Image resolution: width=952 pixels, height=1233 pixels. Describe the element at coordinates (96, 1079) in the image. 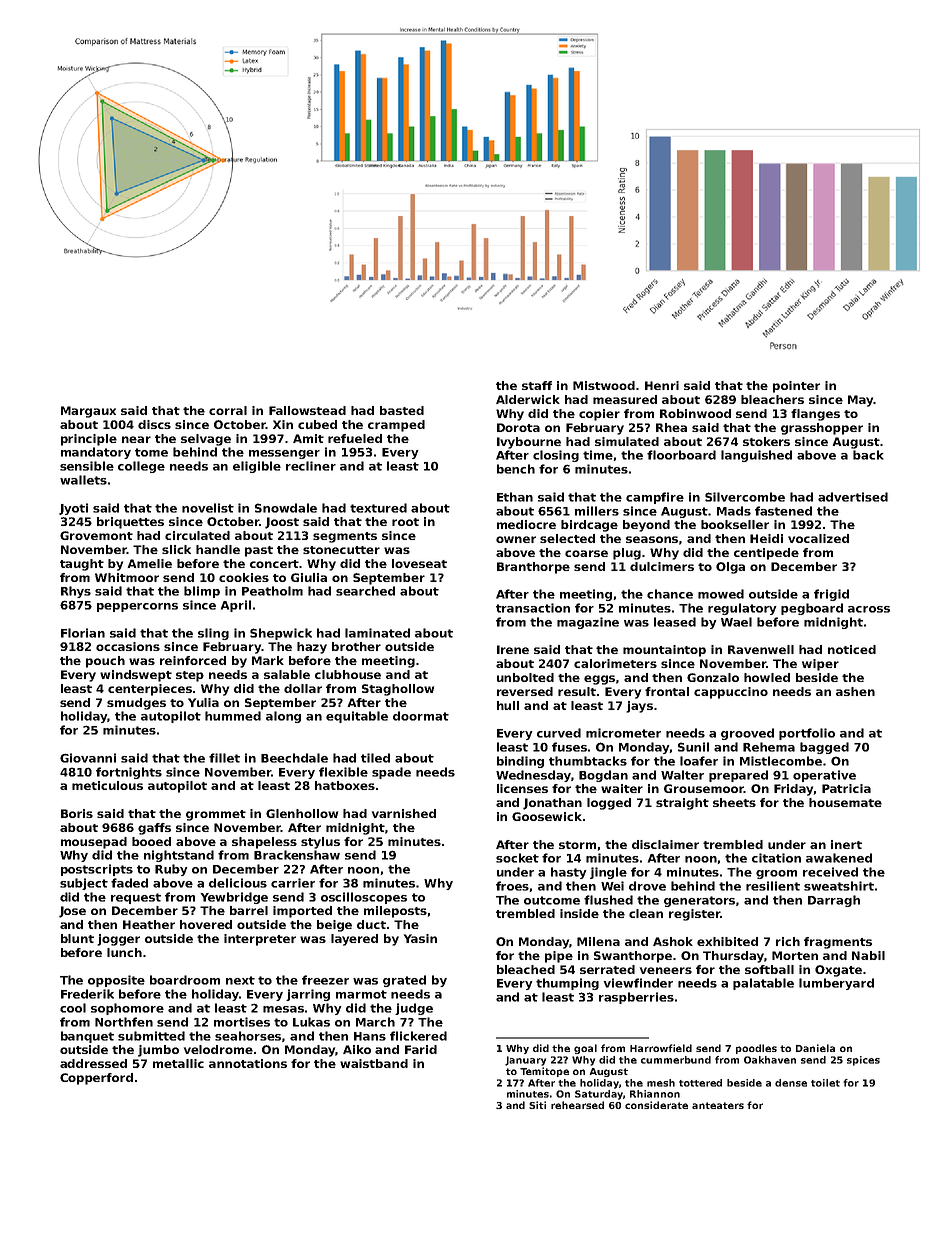

I see `Copperford` at that location.
